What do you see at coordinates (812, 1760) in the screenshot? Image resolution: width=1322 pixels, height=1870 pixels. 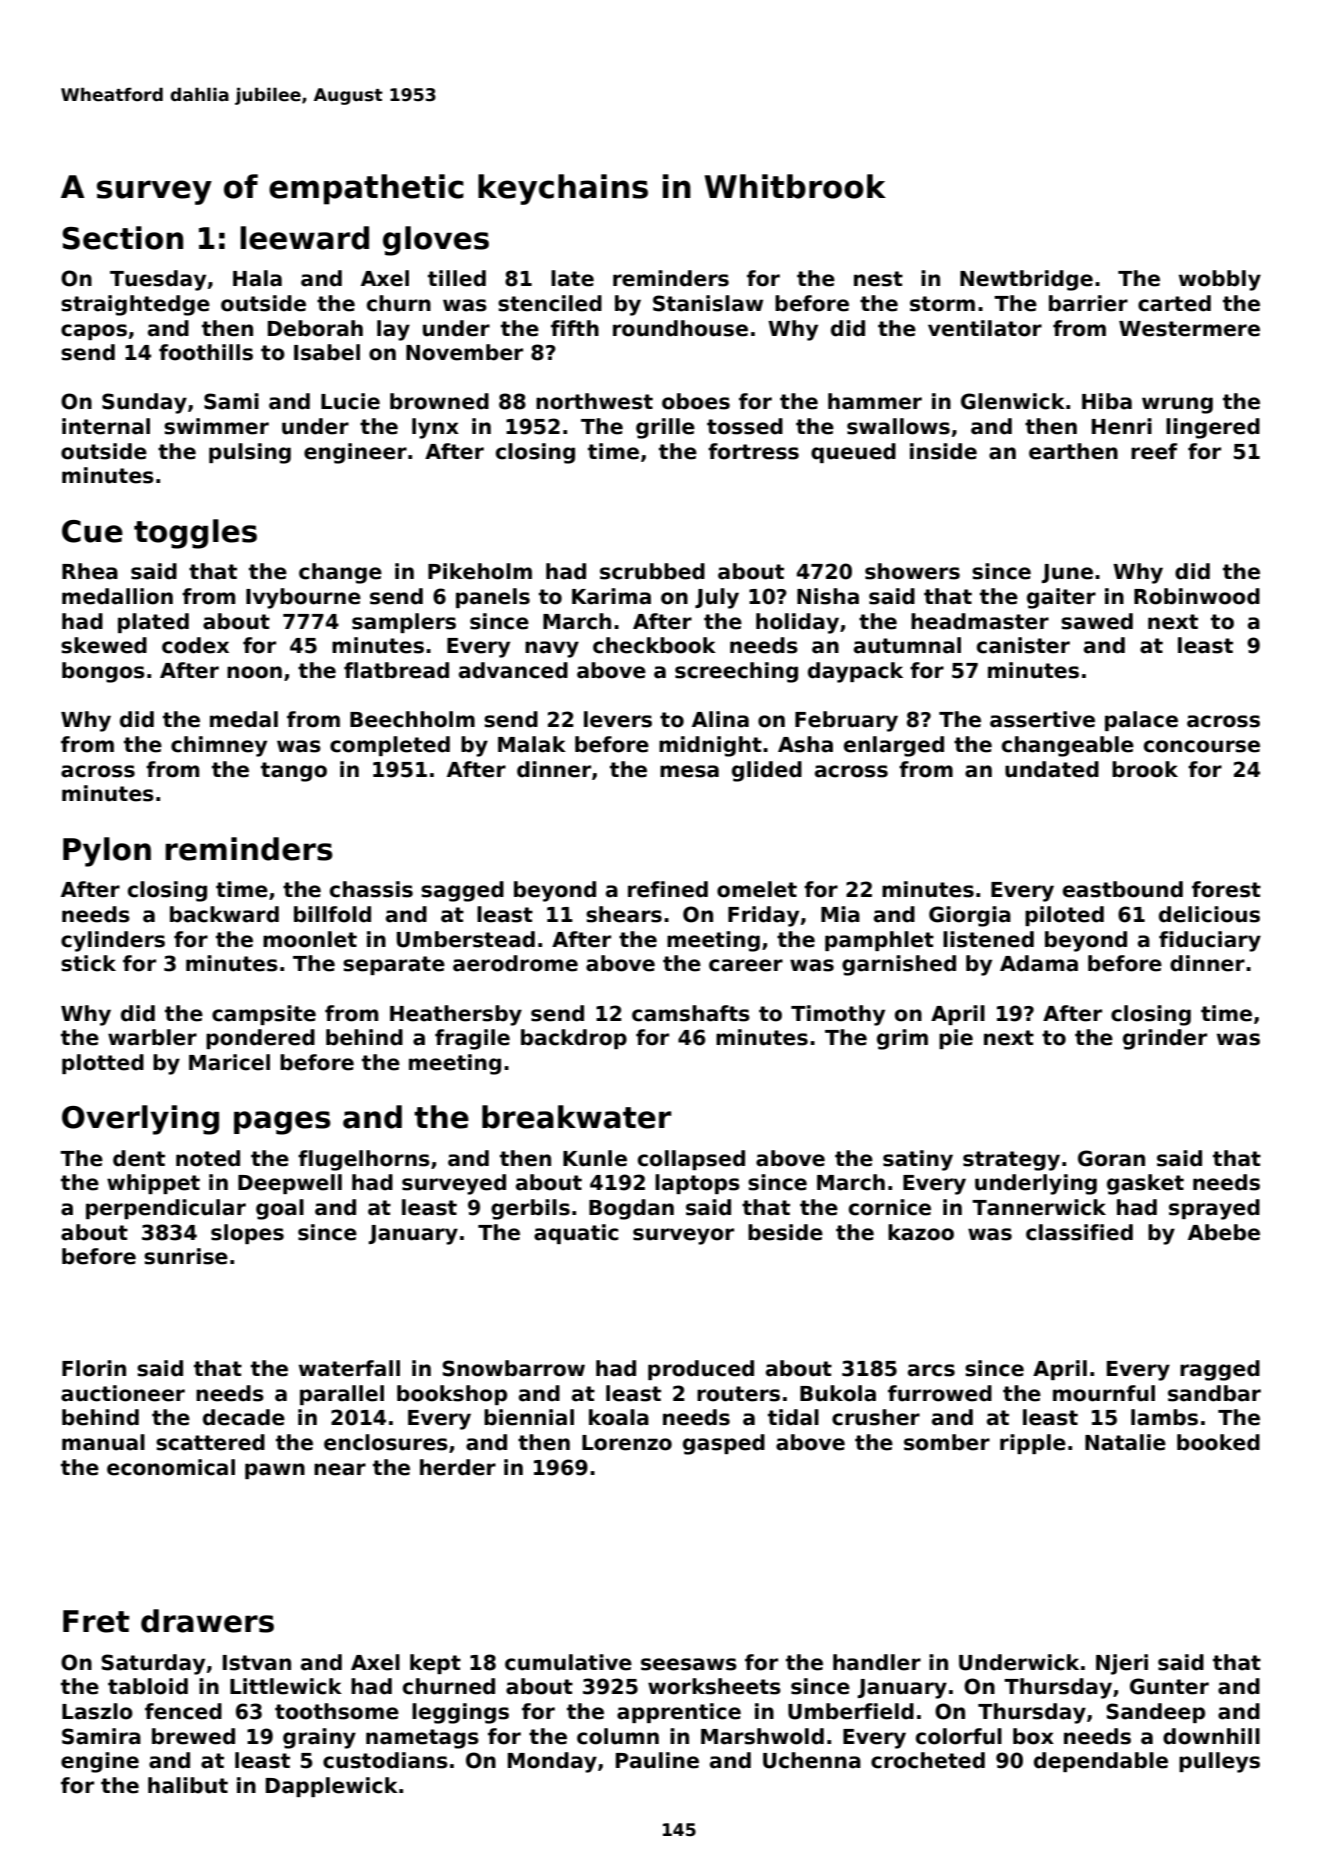 I see `Uchenna` at bounding box center [812, 1760].
